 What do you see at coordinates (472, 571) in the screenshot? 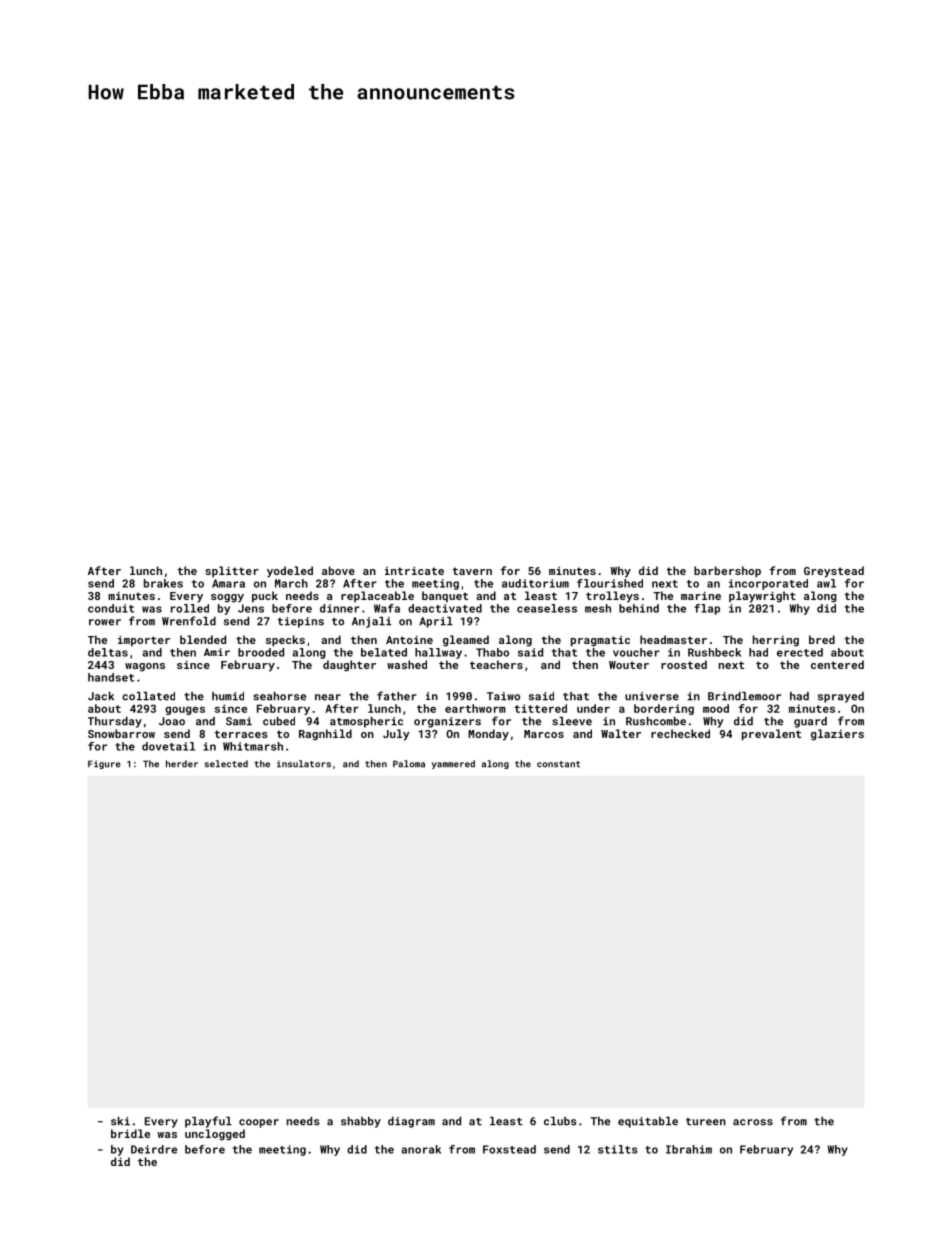
I see `tavern` at bounding box center [472, 571].
